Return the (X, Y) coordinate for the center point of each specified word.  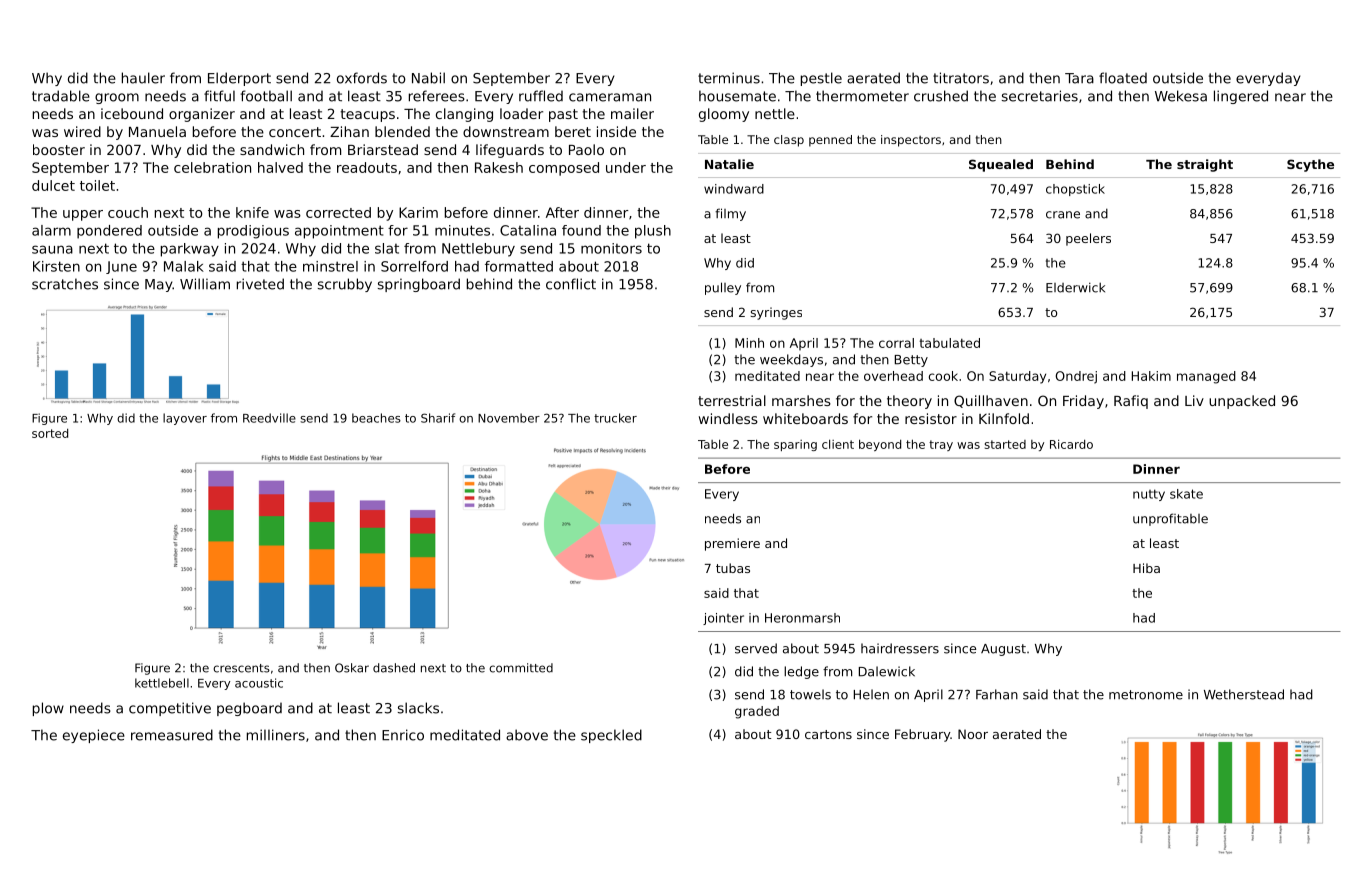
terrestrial (732, 400)
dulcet (53, 185)
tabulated (950, 343)
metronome (1146, 695)
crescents (241, 668)
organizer (202, 115)
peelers (1088, 239)
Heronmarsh (802, 618)
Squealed (1001, 165)
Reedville (269, 418)
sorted (50, 433)
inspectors (911, 141)
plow (48, 709)
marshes (801, 400)
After (562, 212)
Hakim (1151, 376)
